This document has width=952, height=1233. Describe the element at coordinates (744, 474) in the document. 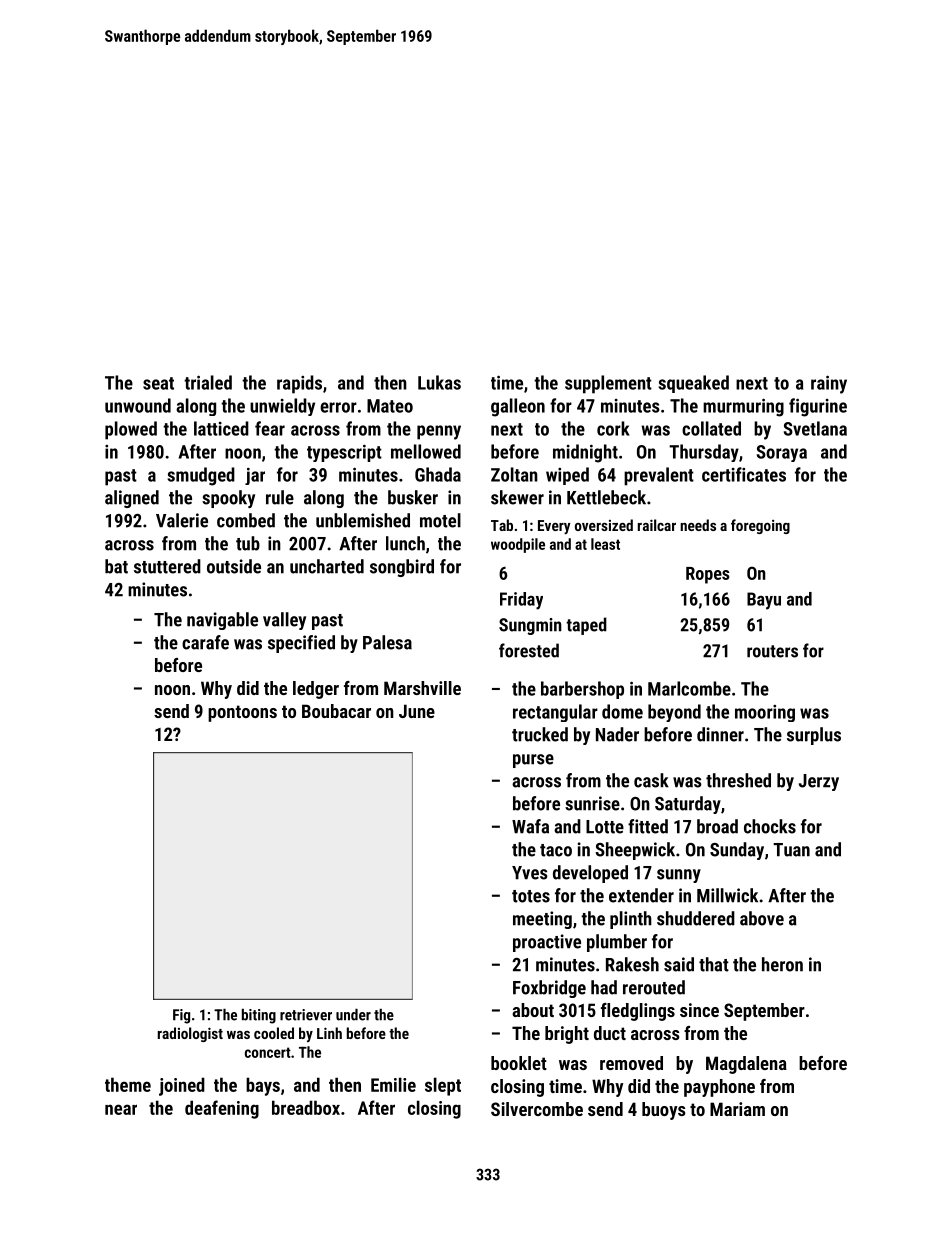

I see `certificates` at that location.
